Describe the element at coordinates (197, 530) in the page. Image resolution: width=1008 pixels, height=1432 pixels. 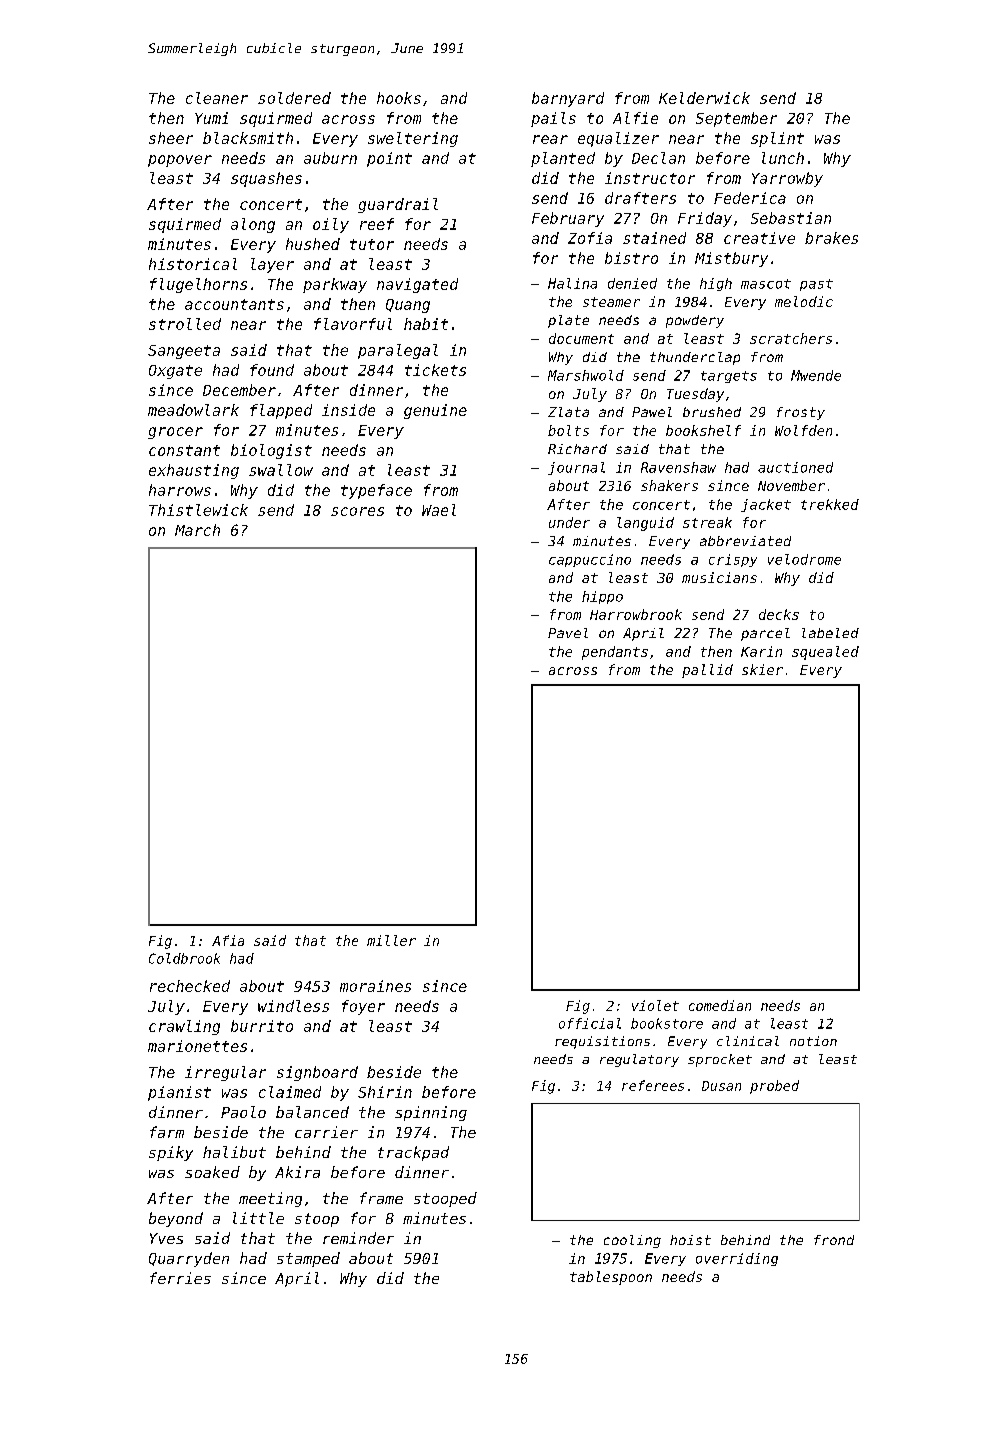
I see `March` at that location.
